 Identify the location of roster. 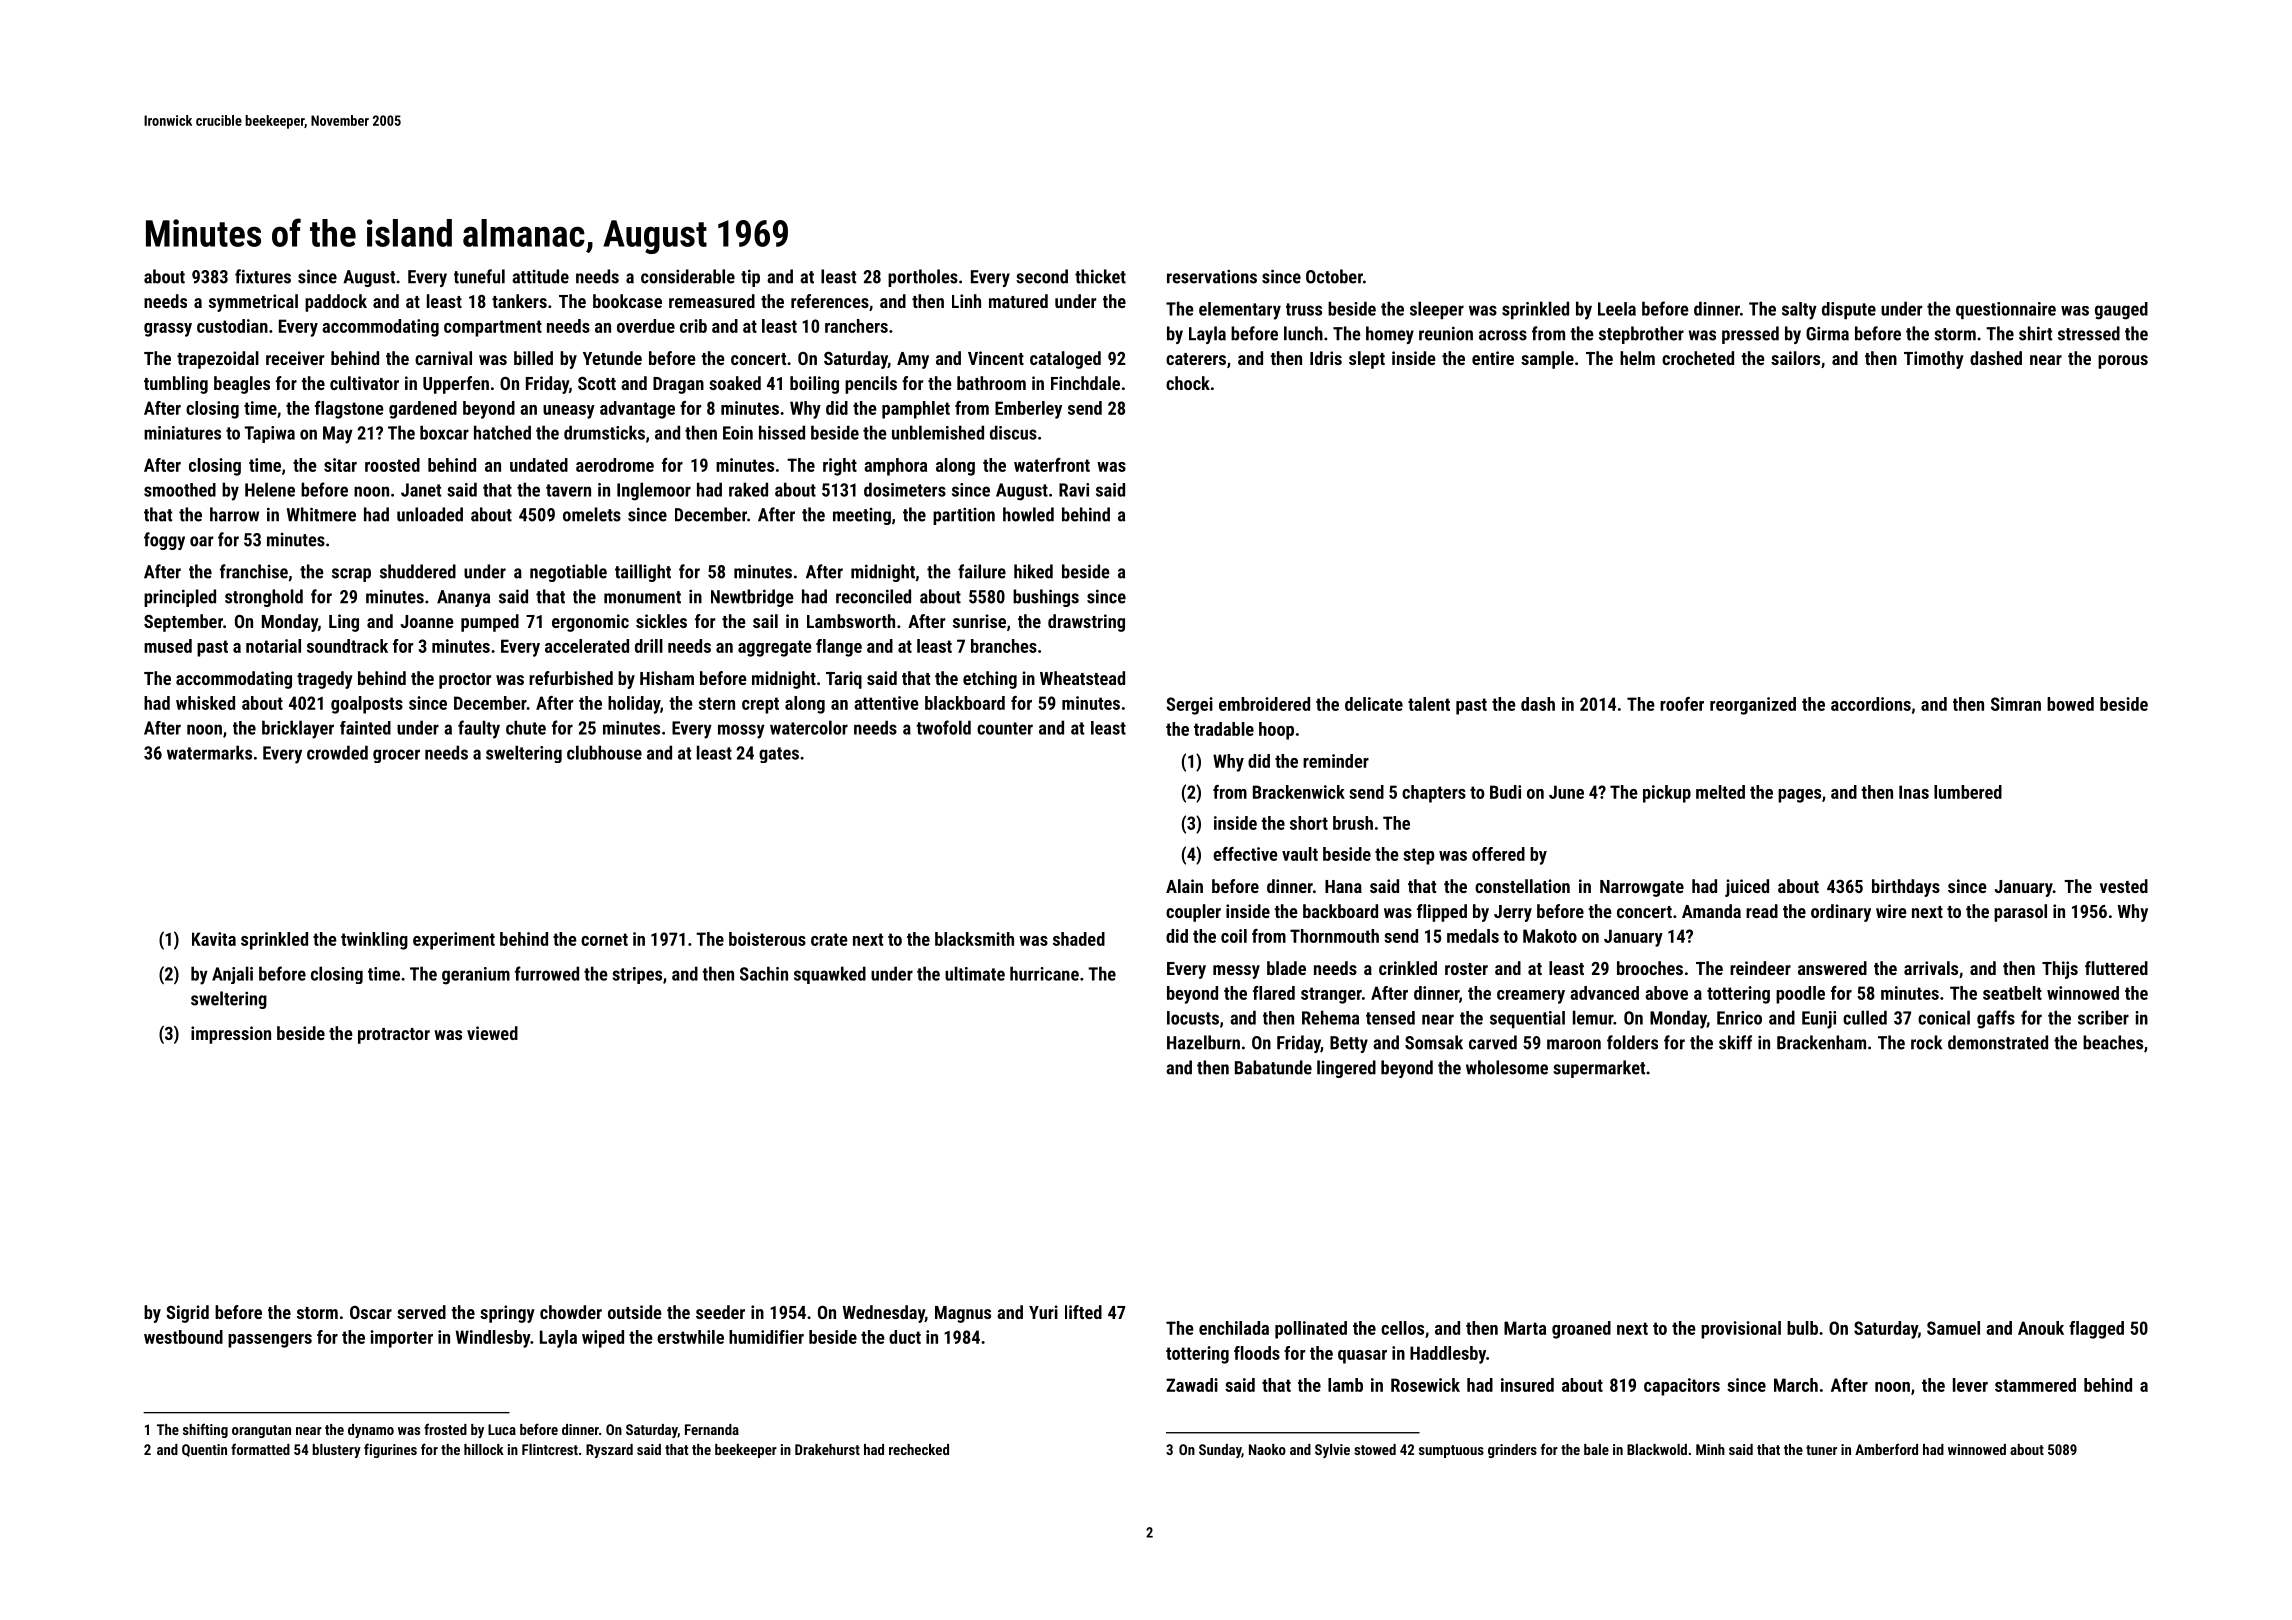
(1466, 969).
